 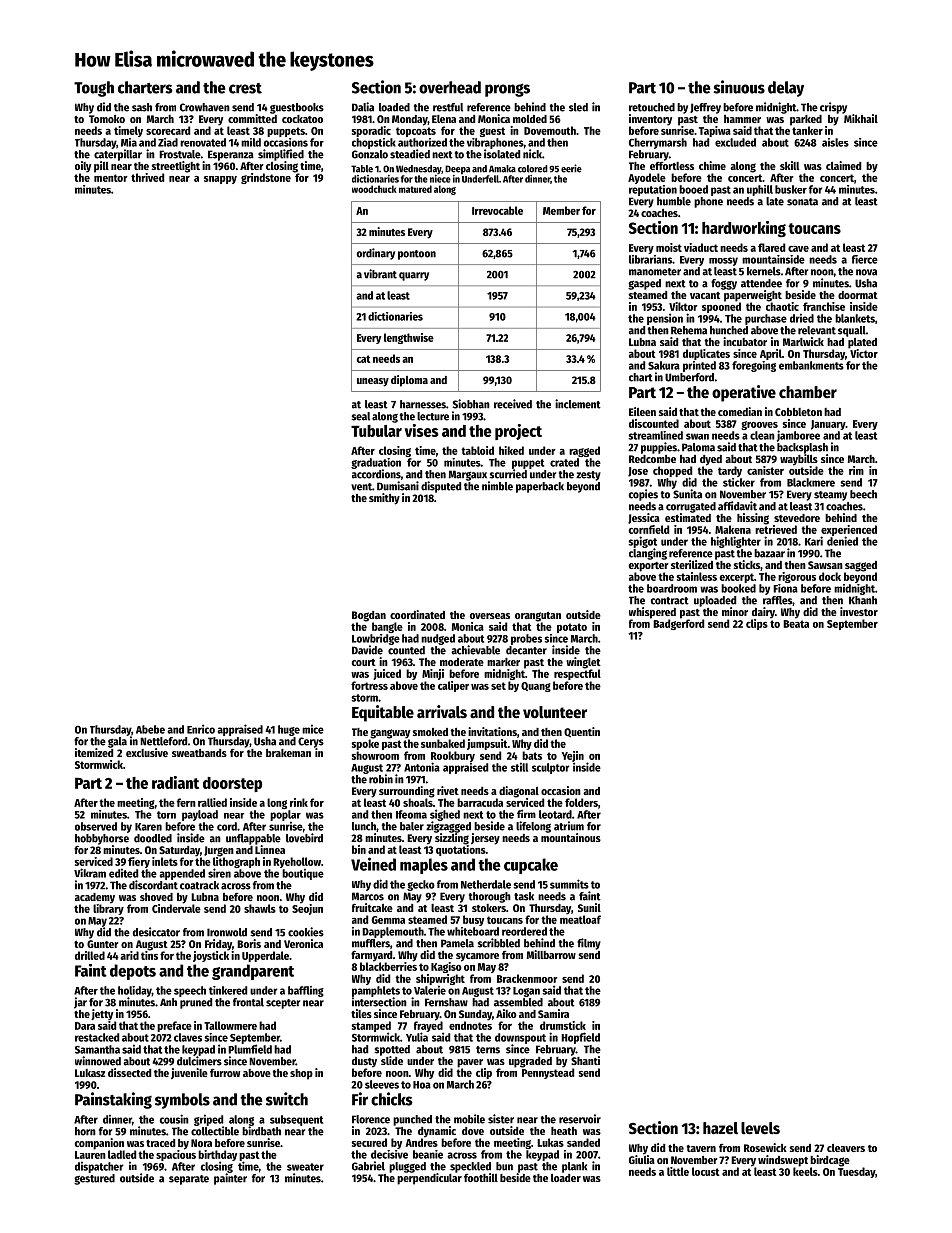 I want to click on retrieved, so click(x=776, y=529).
